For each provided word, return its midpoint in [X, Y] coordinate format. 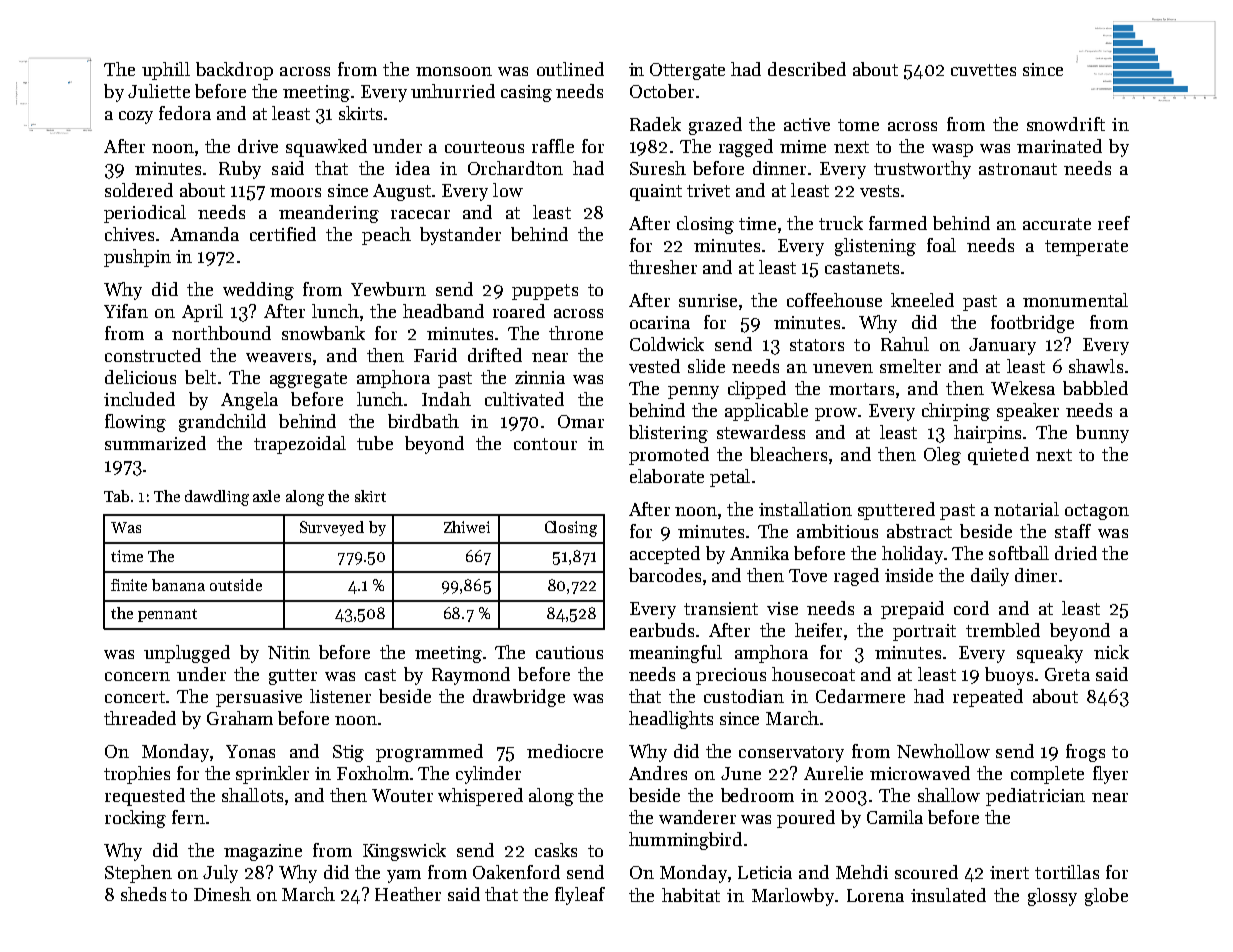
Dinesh [222, 894]
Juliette [159, 91]
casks [556, 850]
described [807, 69]
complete [1047, 775]
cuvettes [983, 70]
